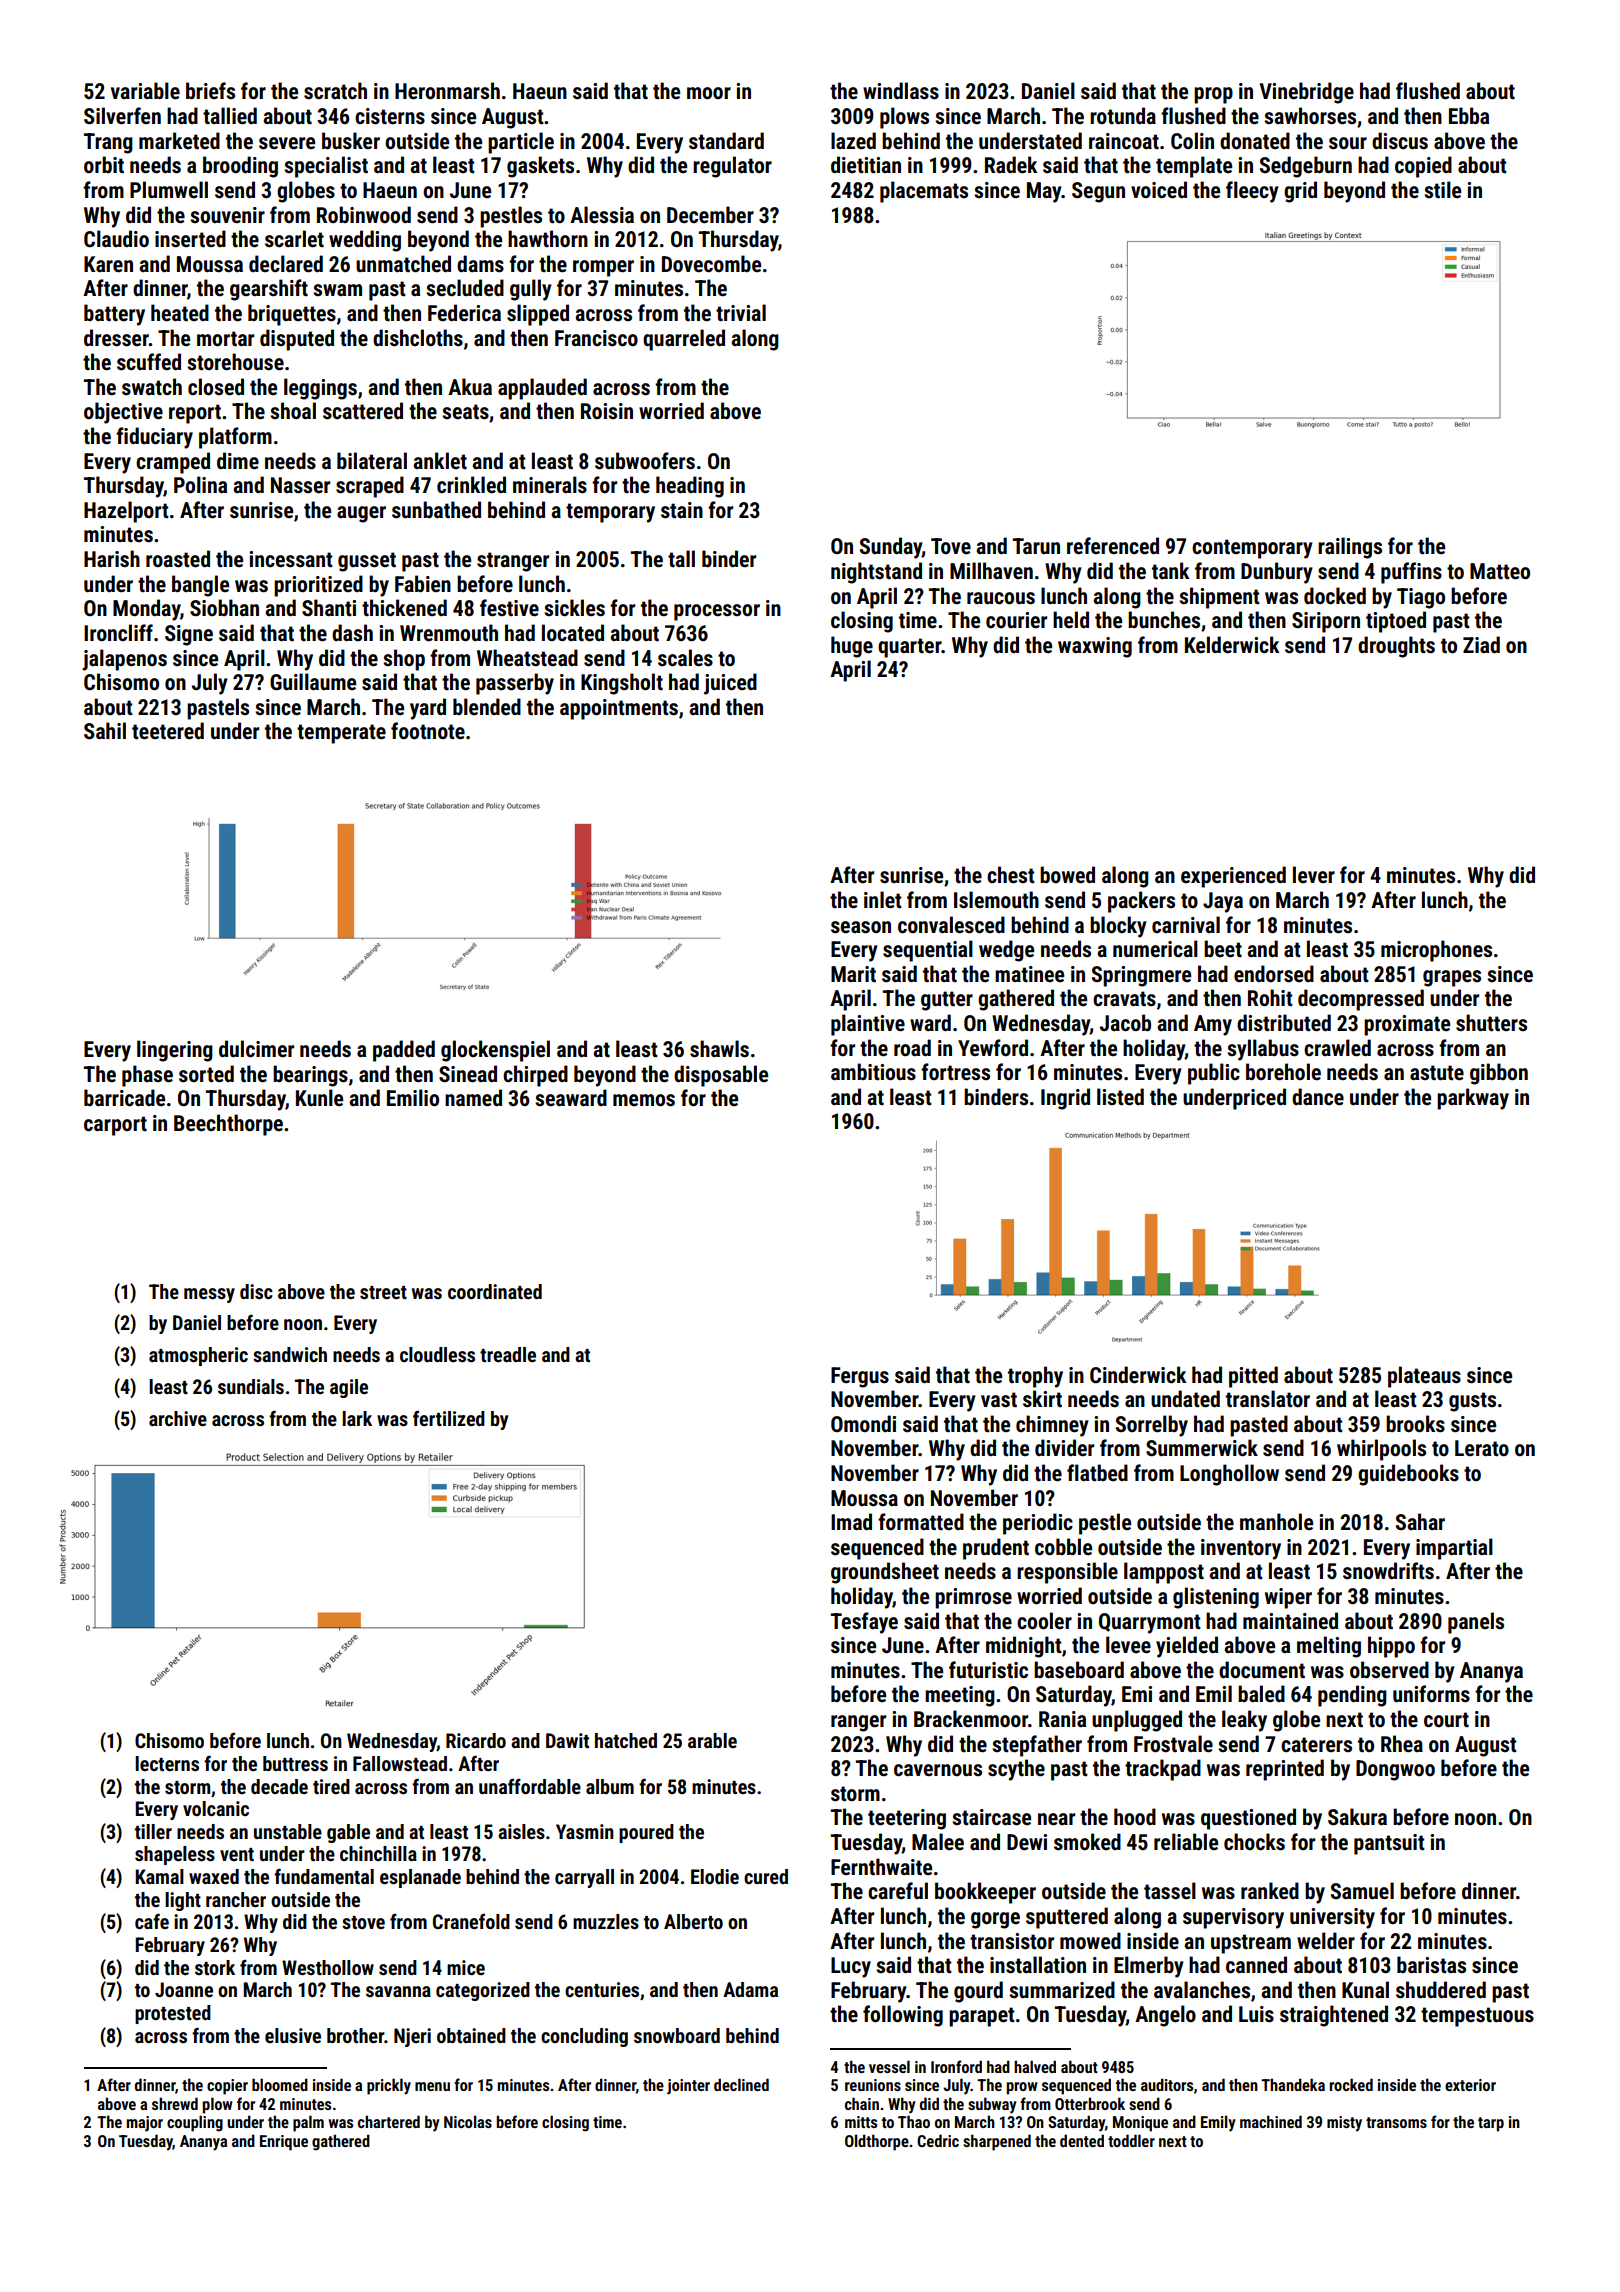  What do you see at coordinates (1276, 1521) in the screenshot?
I see `manhole` at bounding box center [1276, 1521].
